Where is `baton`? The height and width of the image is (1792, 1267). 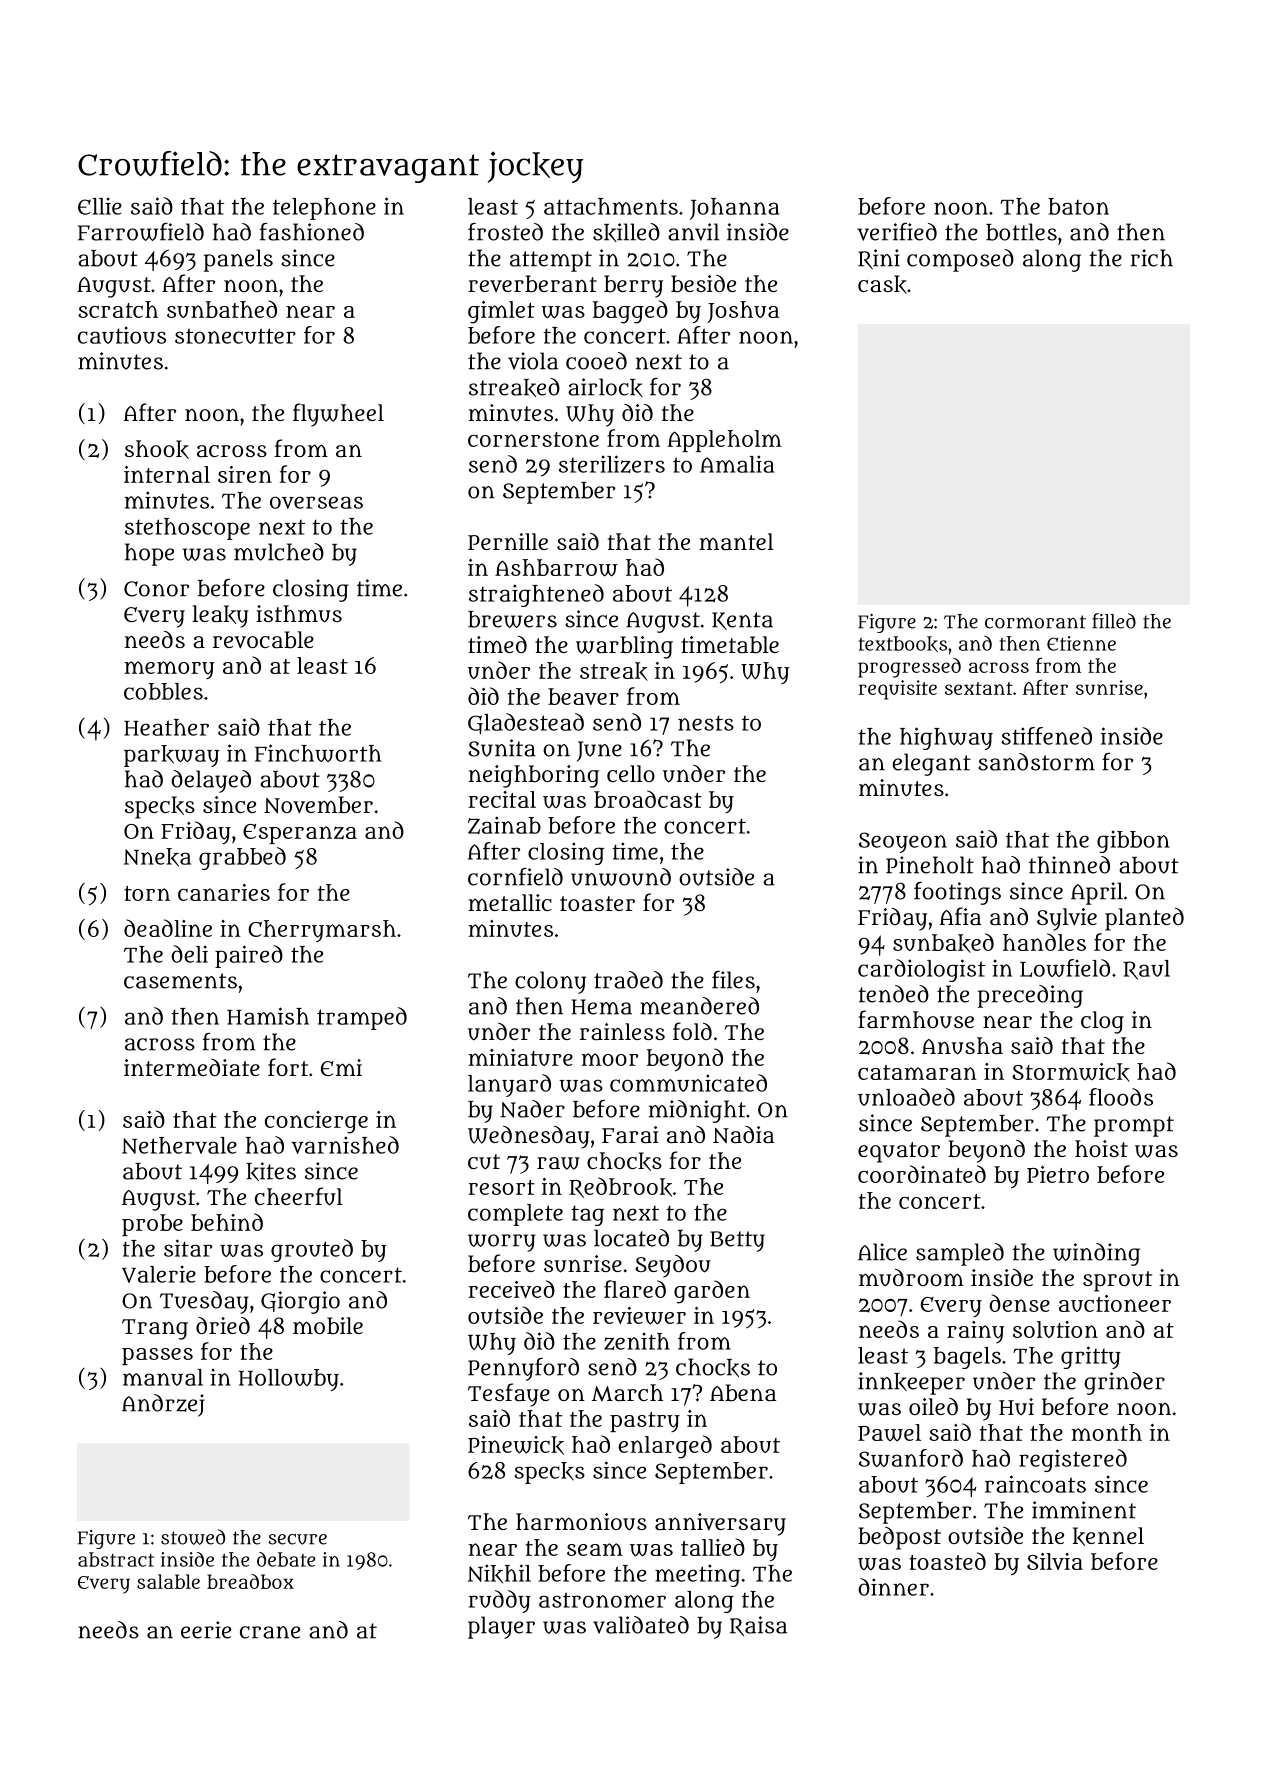
baton is located at coordinates (1078, 206).
